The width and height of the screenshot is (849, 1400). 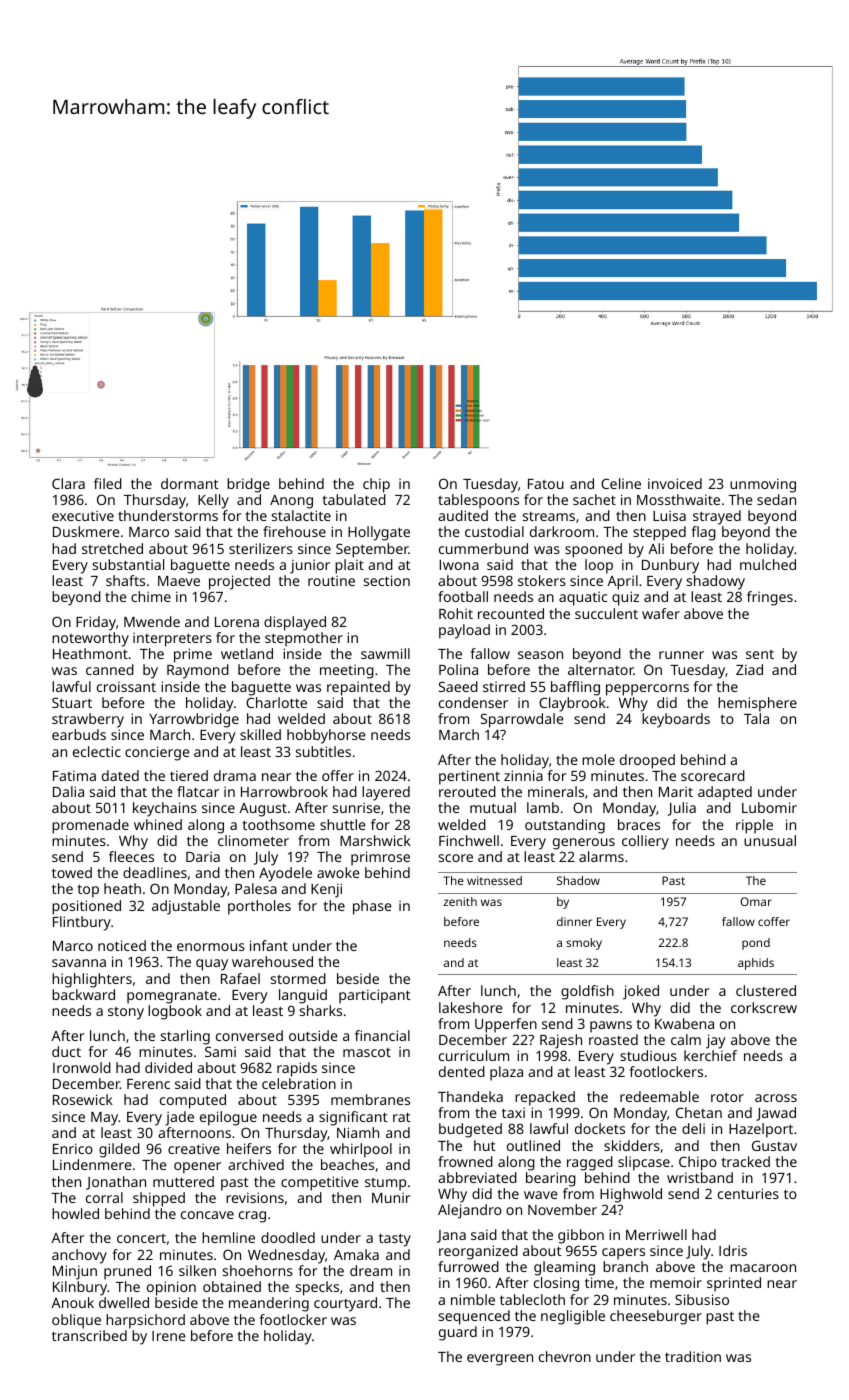 I want to click on Stuart, so click(x=72, y=702).
